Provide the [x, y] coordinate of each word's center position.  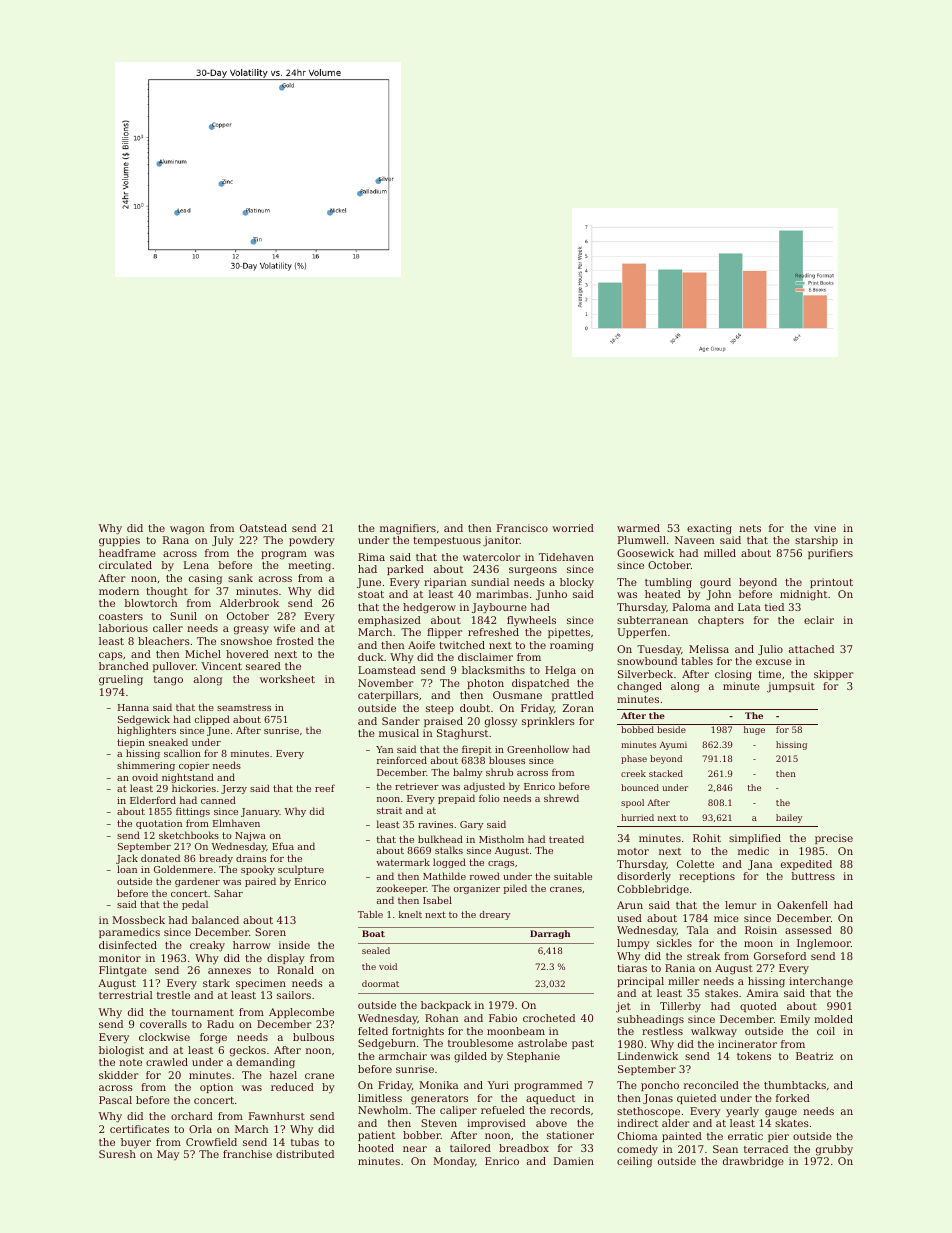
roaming [572, 646]
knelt [410, 914]
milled [720, 553]
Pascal [115, 1100]
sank [240, 578]
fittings [193, 812]
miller [684, 981]
